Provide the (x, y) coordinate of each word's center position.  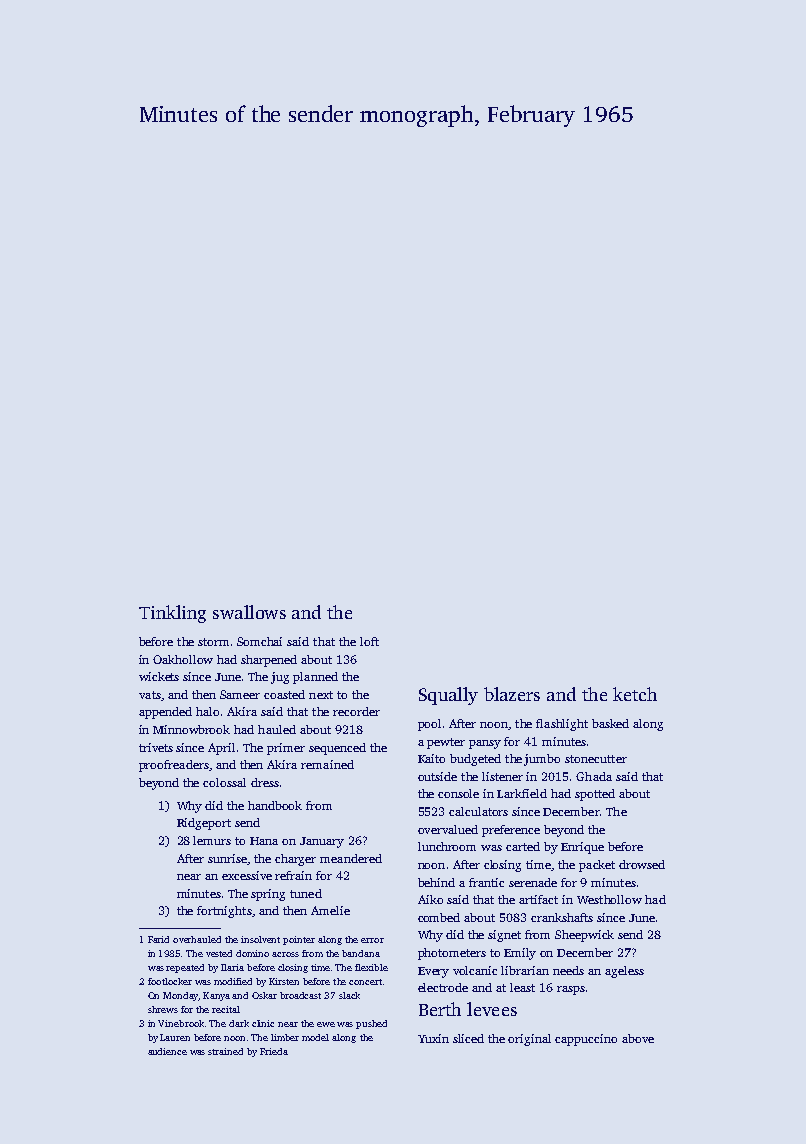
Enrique (582, 848)
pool (429, 725)
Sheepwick (584, 936)
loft (369, 641)
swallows (249, 612)
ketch (635, 694)
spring (268, 895)
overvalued (448, 829)
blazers (512, 694)
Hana (264, 841)
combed (439, 917)
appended (165, 713)
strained (225, 1051)
